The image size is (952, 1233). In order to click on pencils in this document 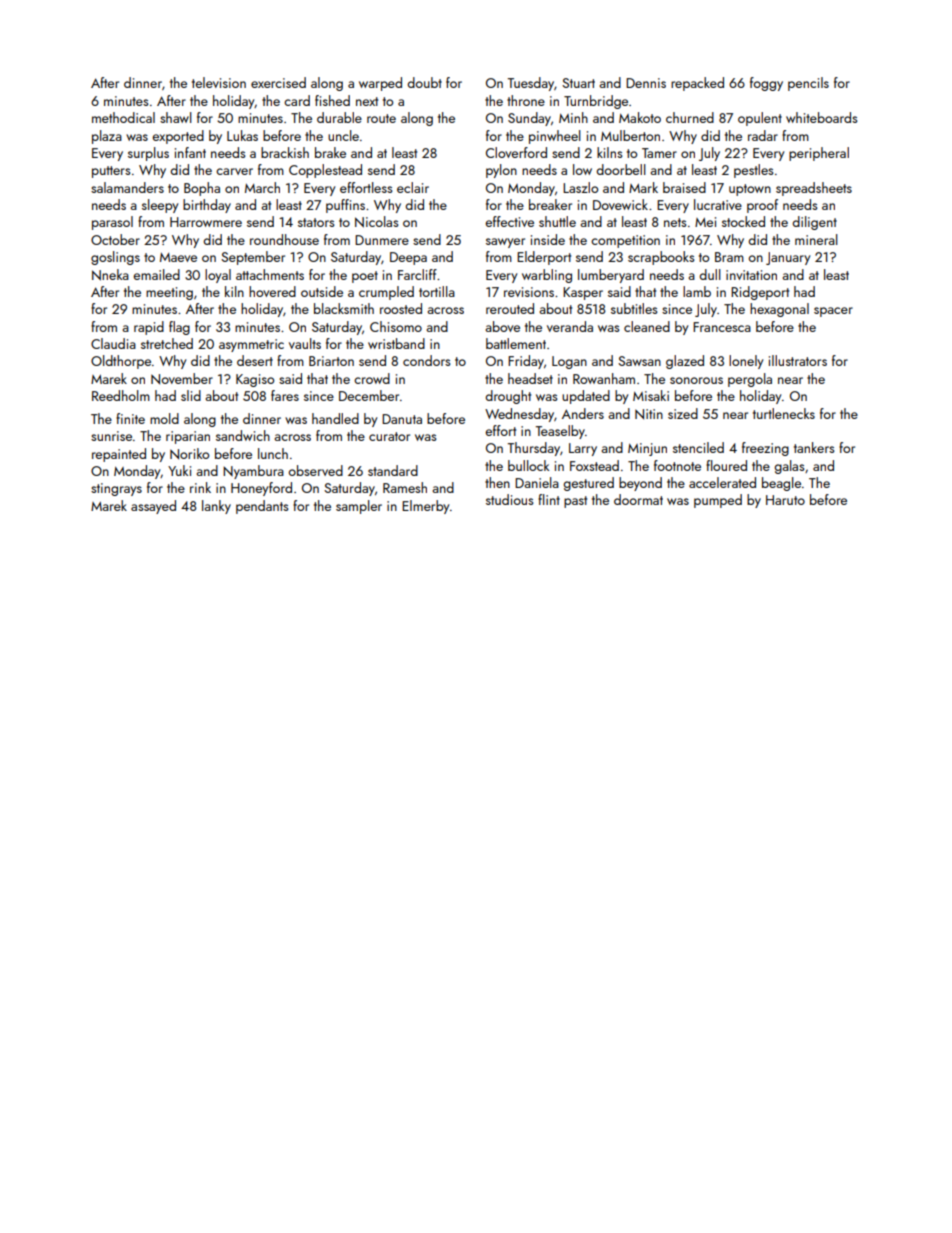, I will do `click(808, 84)`.
